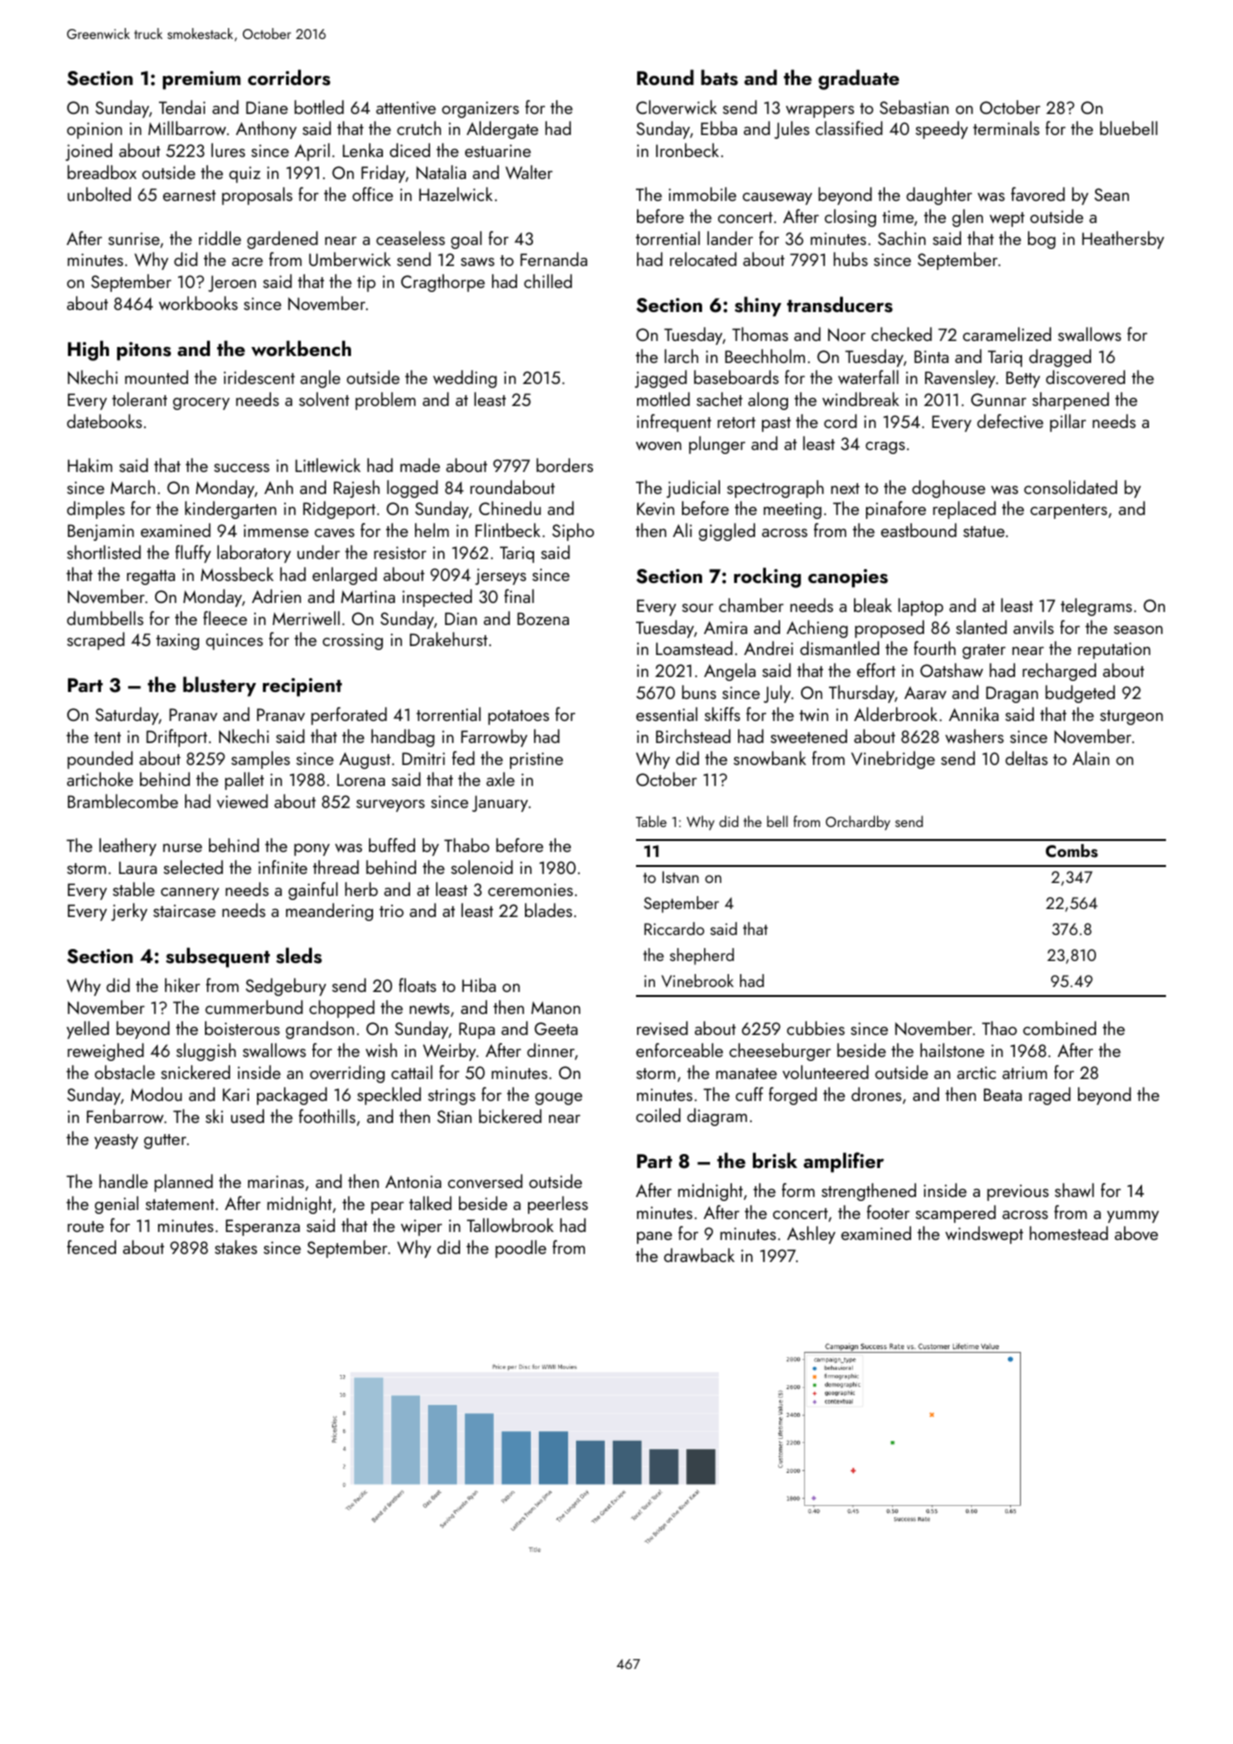 This image has width=1233, height=1744. I want to click on Hazelwick, so click(456, 194).
